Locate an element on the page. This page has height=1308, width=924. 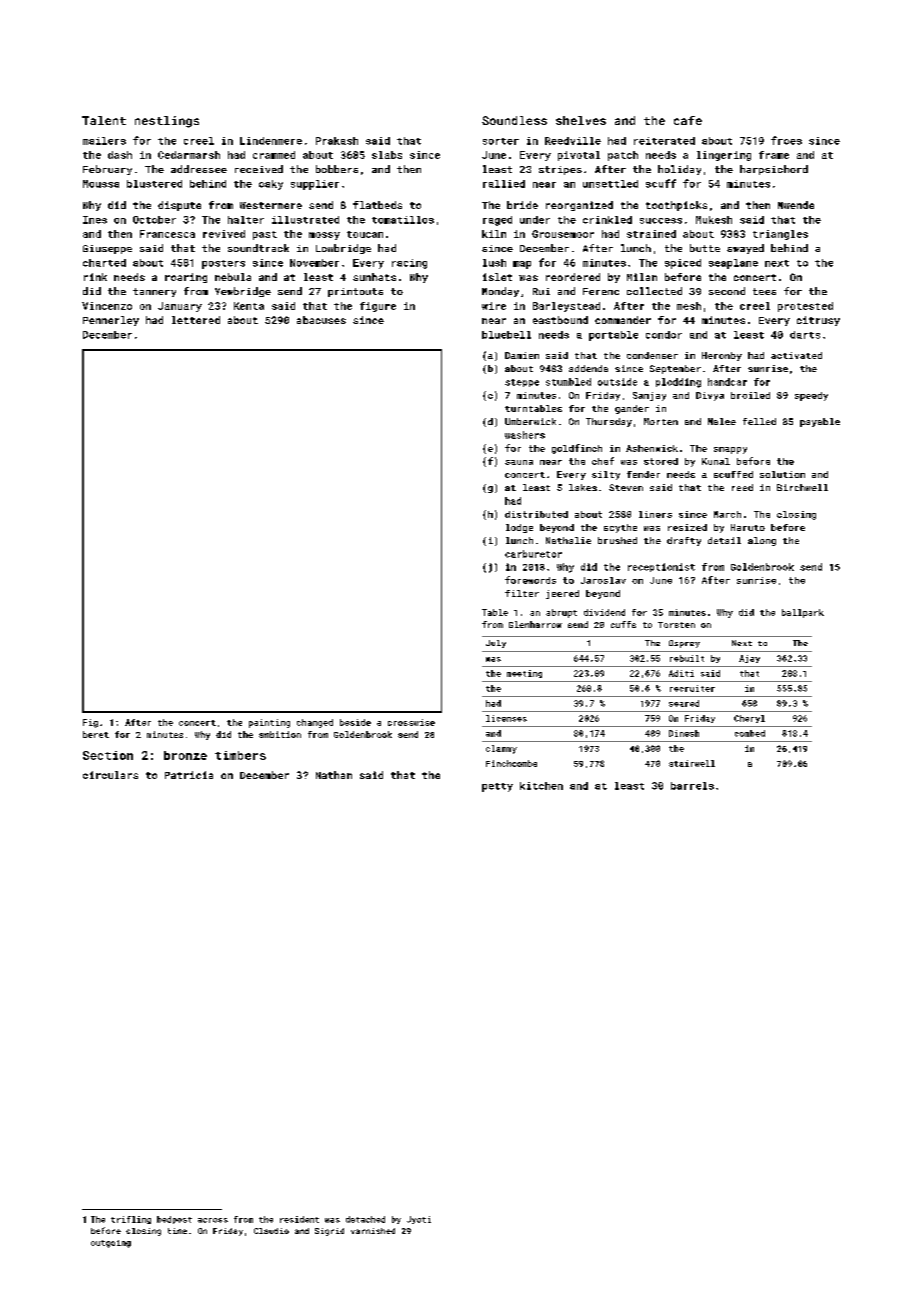
beret is located at coordinates (96, 734).
